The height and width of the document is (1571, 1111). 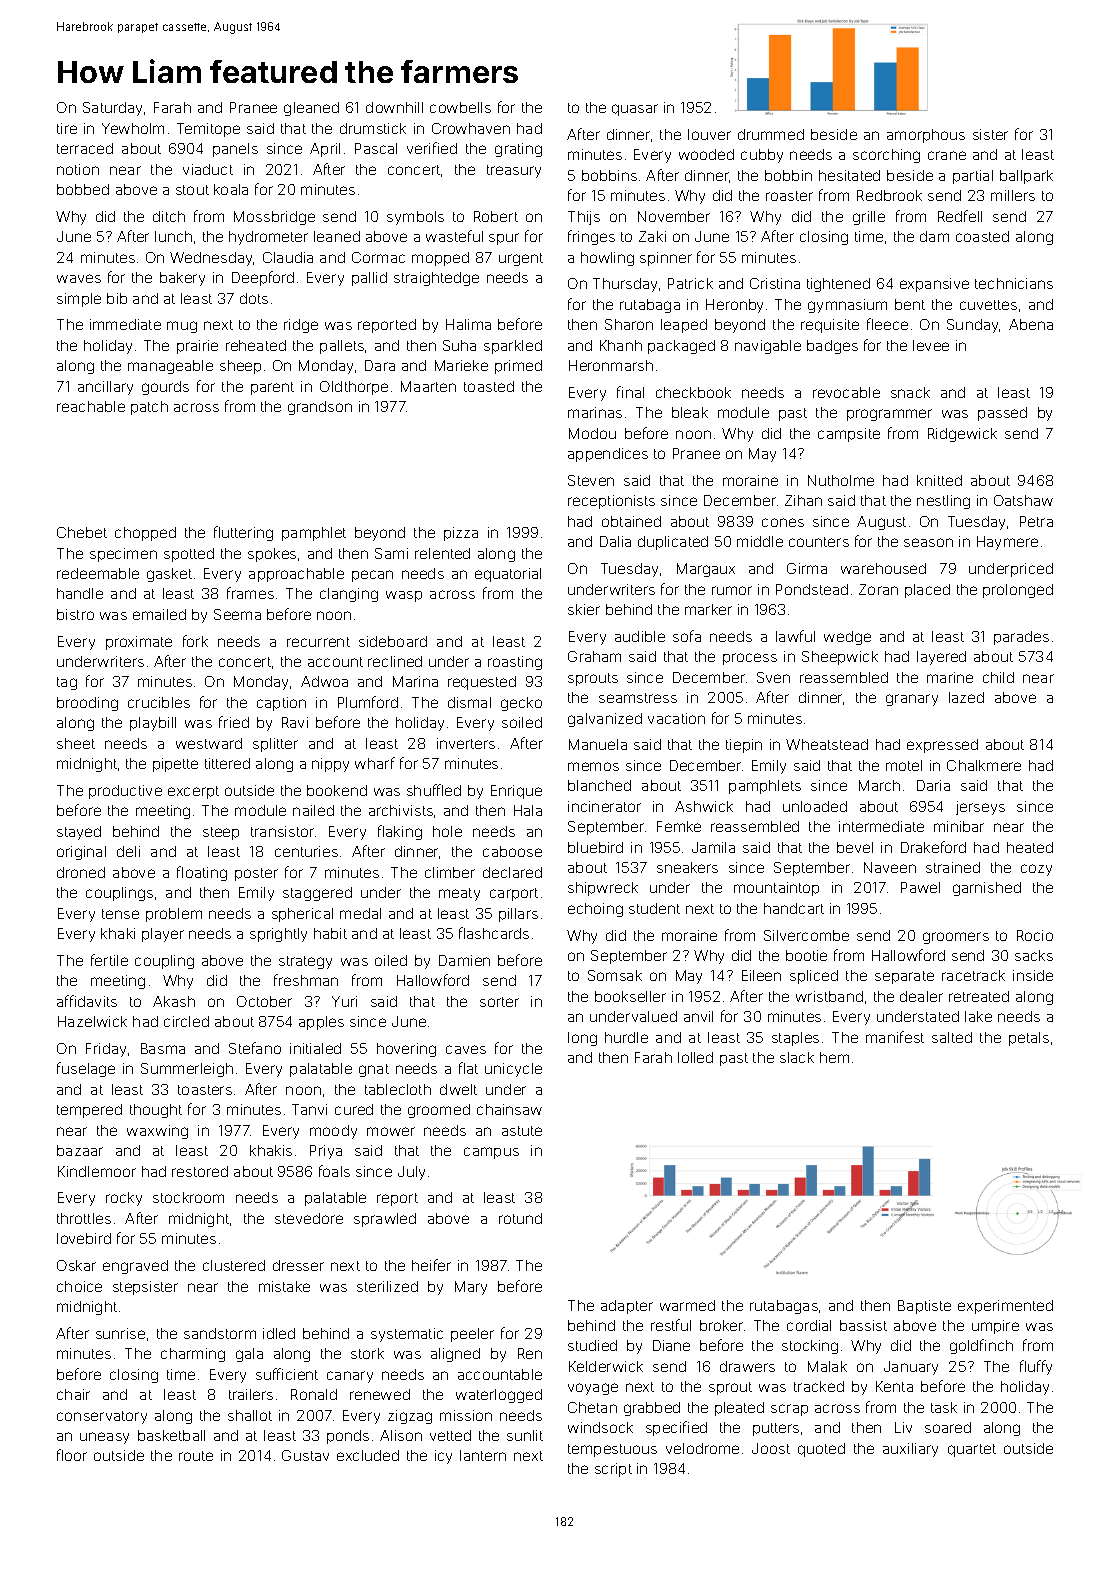 What do you see at coordinates (629, 324) in the document?
I see `Sharon` at bounding box center [629, 324].
